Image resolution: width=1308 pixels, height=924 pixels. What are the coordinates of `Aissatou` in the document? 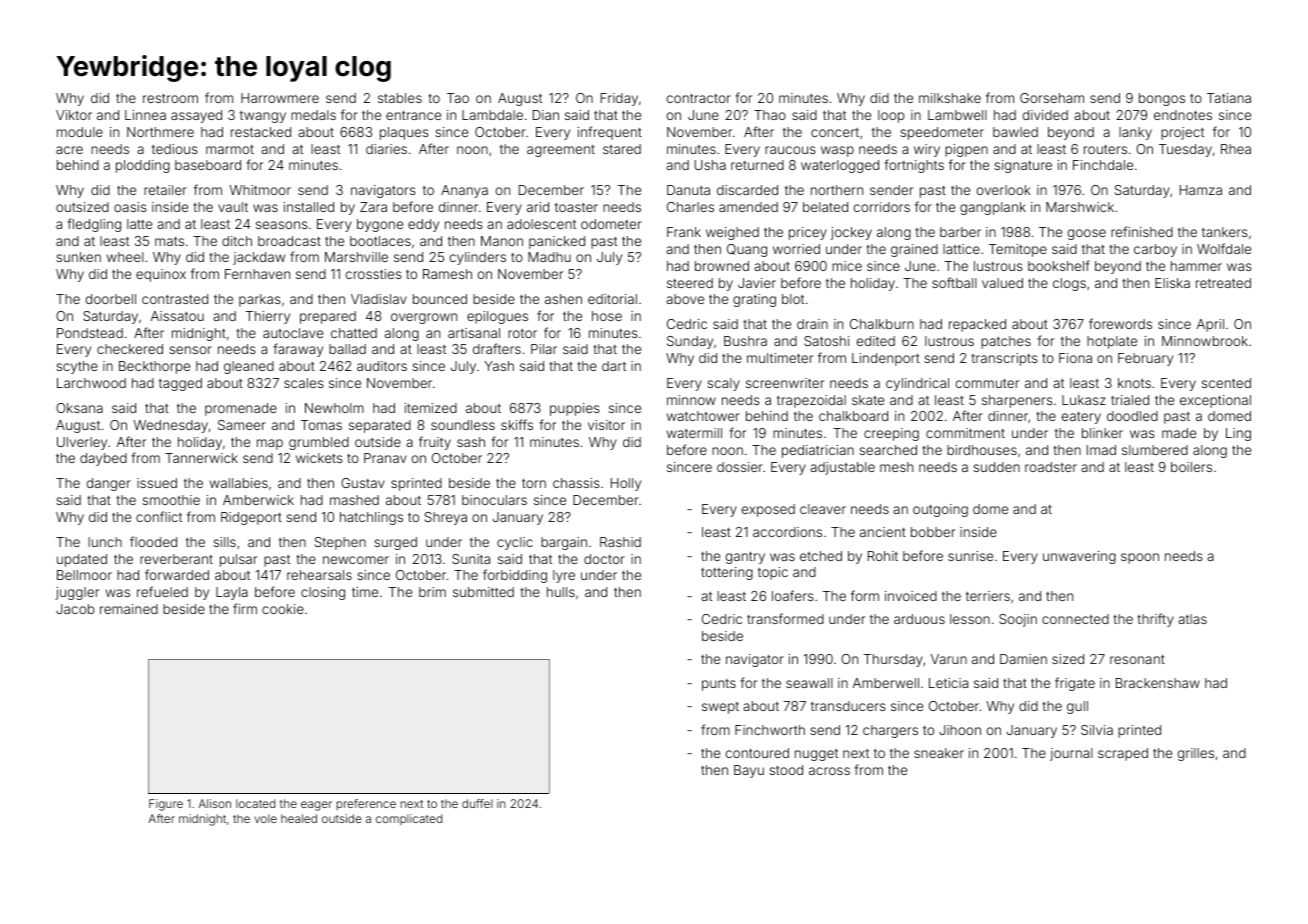 It's located at (177, 316).
